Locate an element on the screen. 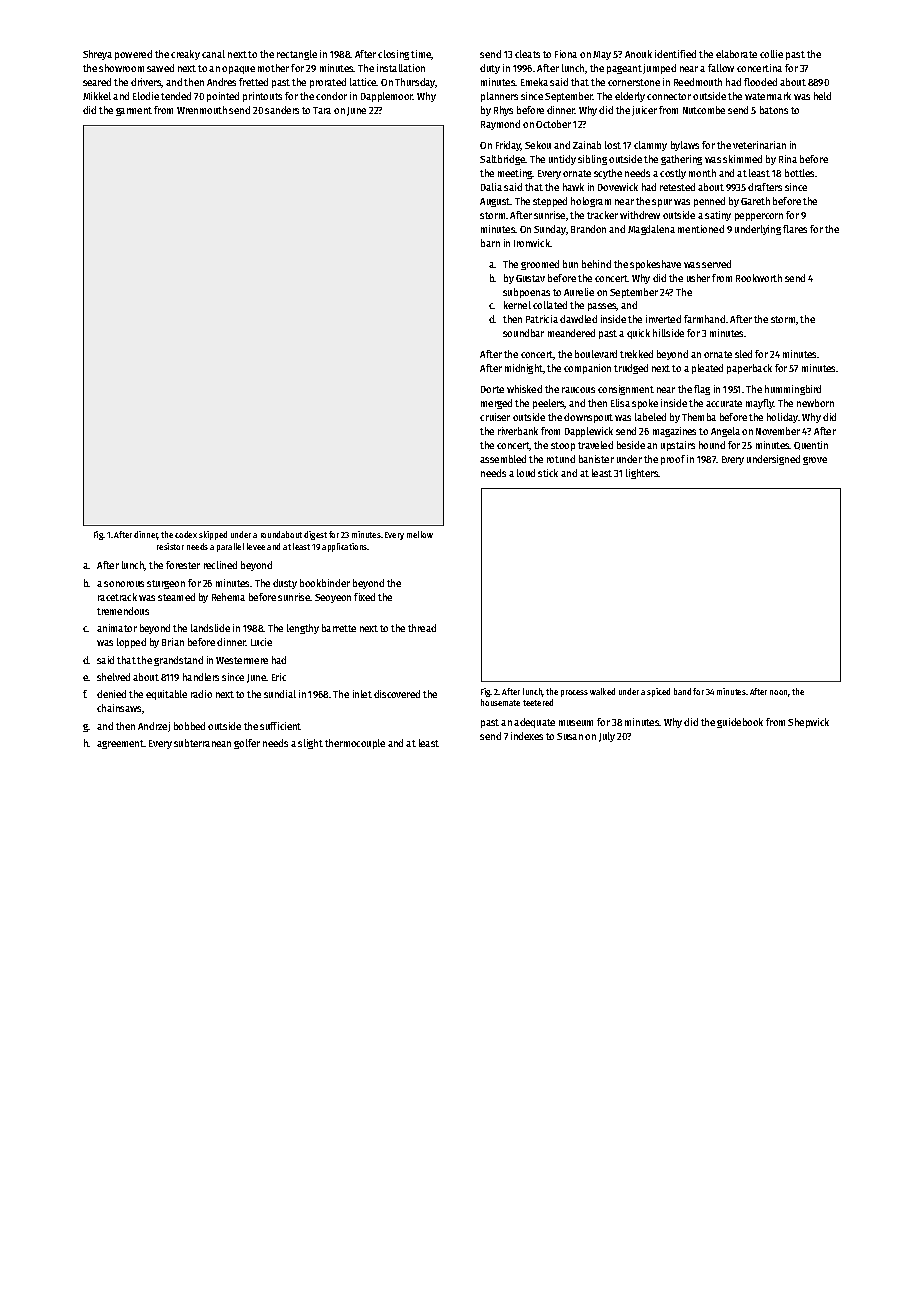  Fiona is located at coordinates (566, 54).
